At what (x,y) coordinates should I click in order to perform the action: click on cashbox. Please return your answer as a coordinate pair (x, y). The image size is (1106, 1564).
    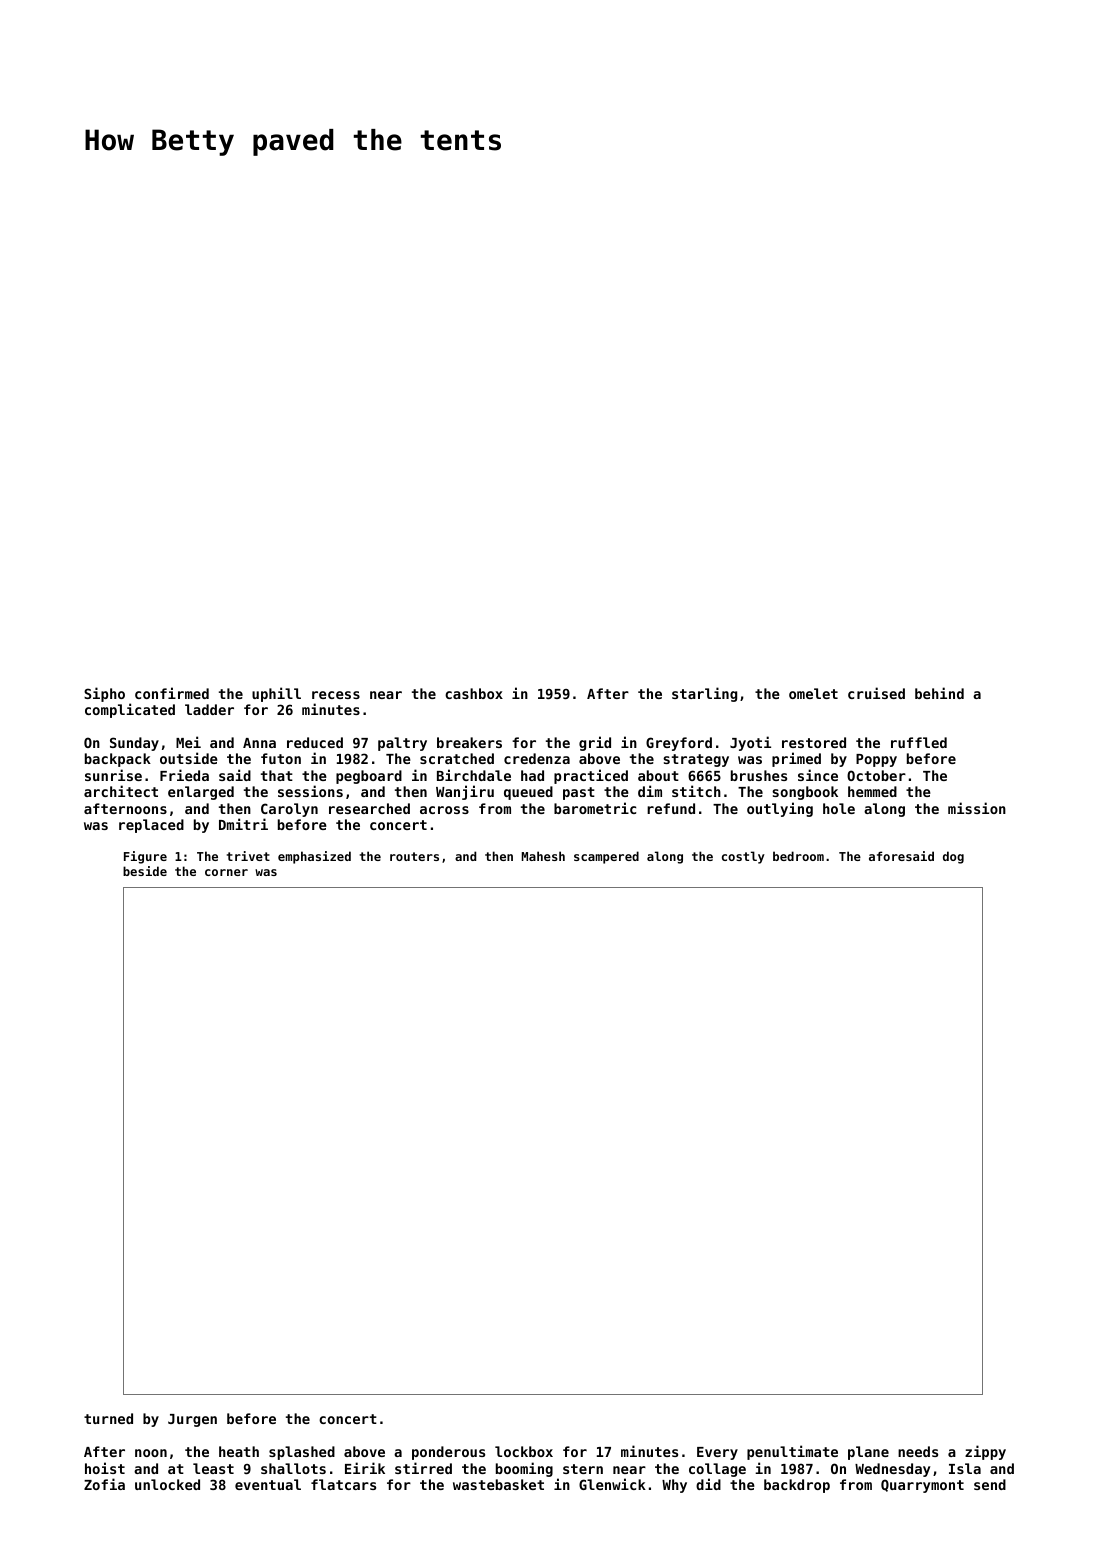
    Looking at the image, I should click on (474, 693).
